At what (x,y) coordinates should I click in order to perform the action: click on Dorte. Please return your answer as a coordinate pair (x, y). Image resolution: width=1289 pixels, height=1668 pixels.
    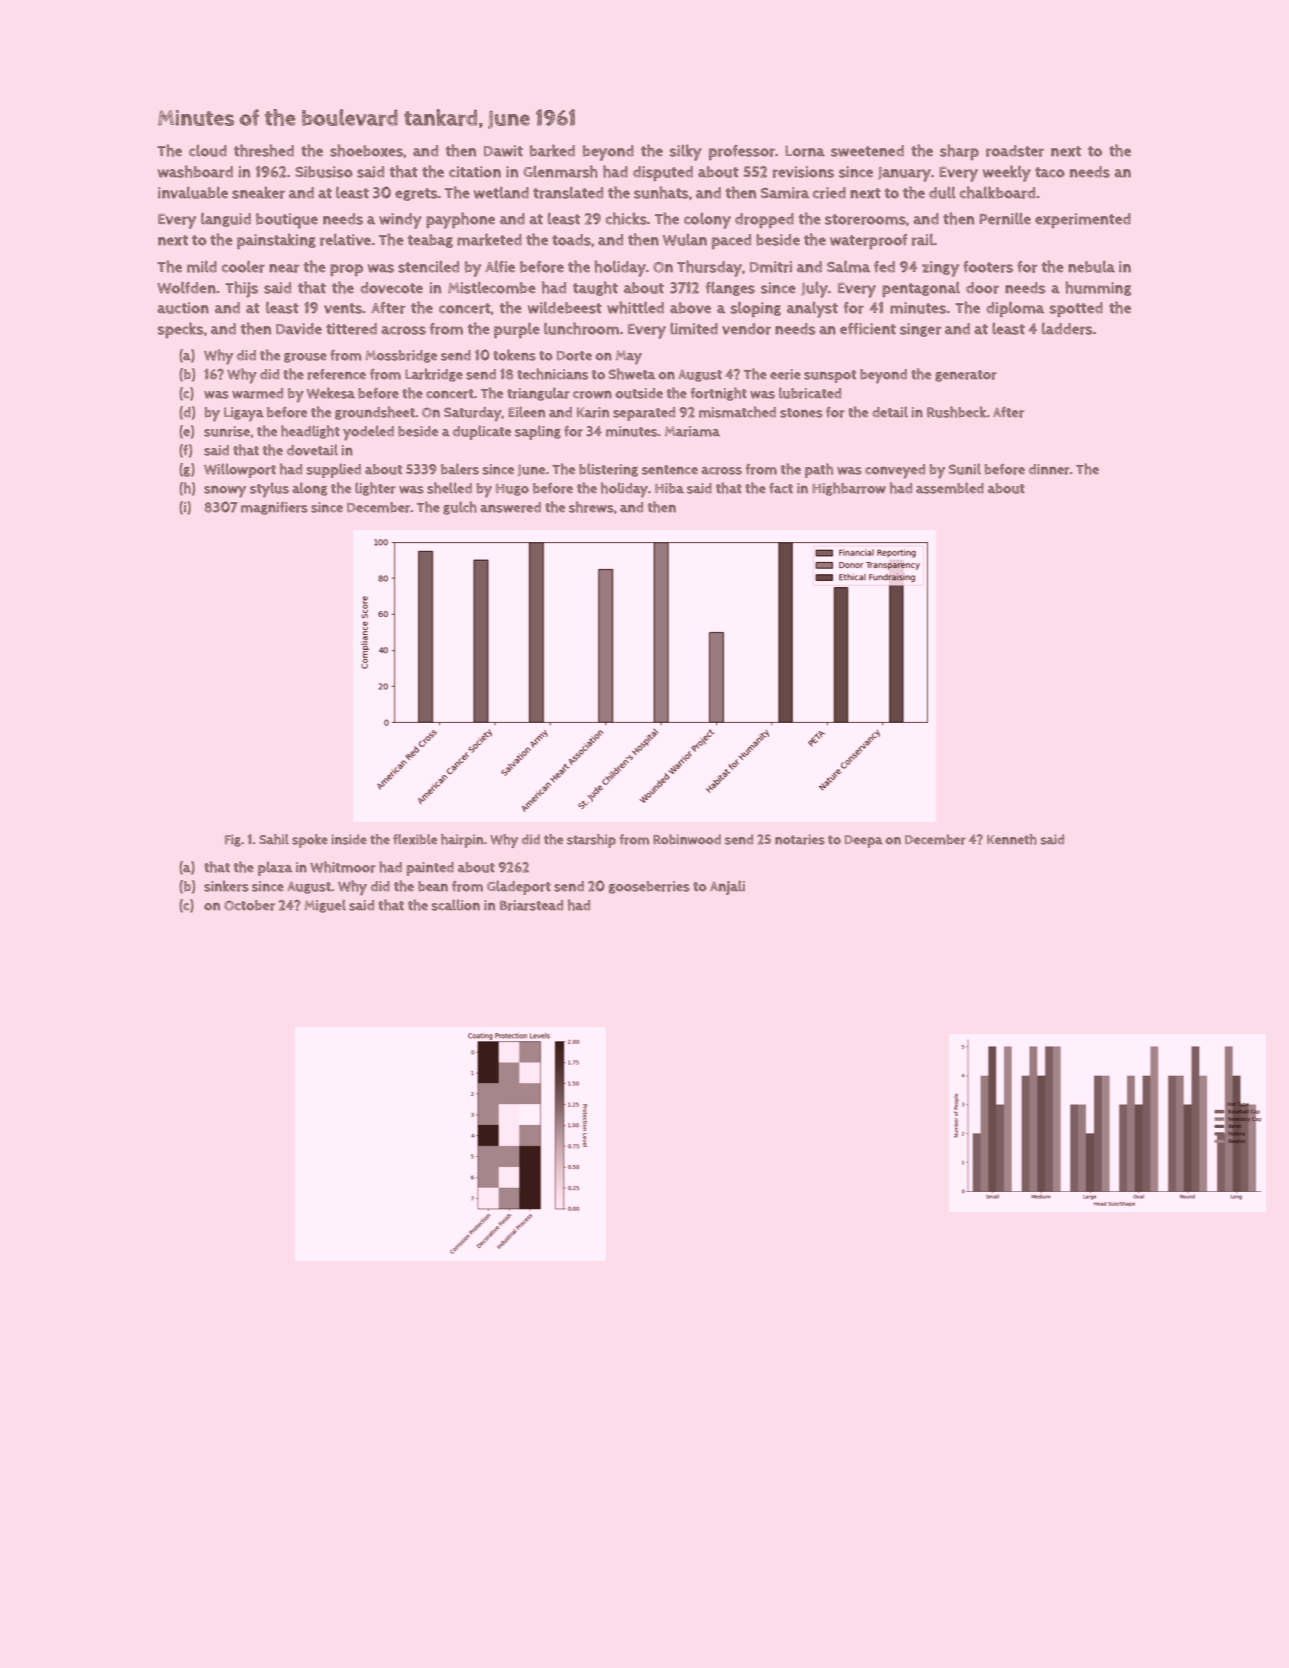
    Looking at the image, I should click on (574, 356).
